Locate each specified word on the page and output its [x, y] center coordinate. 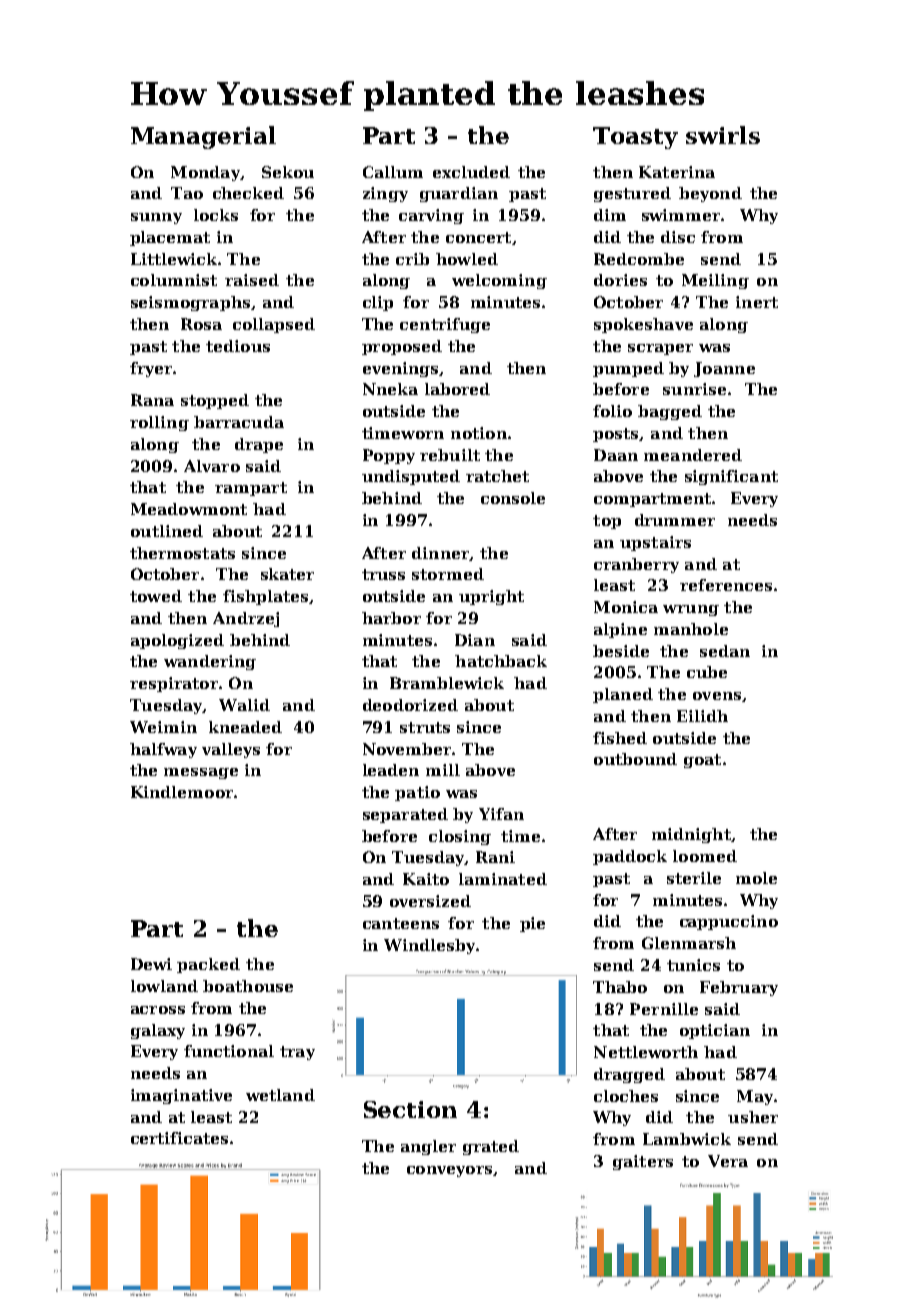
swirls [723, 135]
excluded [471, 172]
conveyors [449, 1171]
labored [457, 389]
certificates [179, 1138]
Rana [152, 400]
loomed [705, 856]
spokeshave [643, 325]
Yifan [501, 814]
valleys [231, 750]
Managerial [203, 137]
